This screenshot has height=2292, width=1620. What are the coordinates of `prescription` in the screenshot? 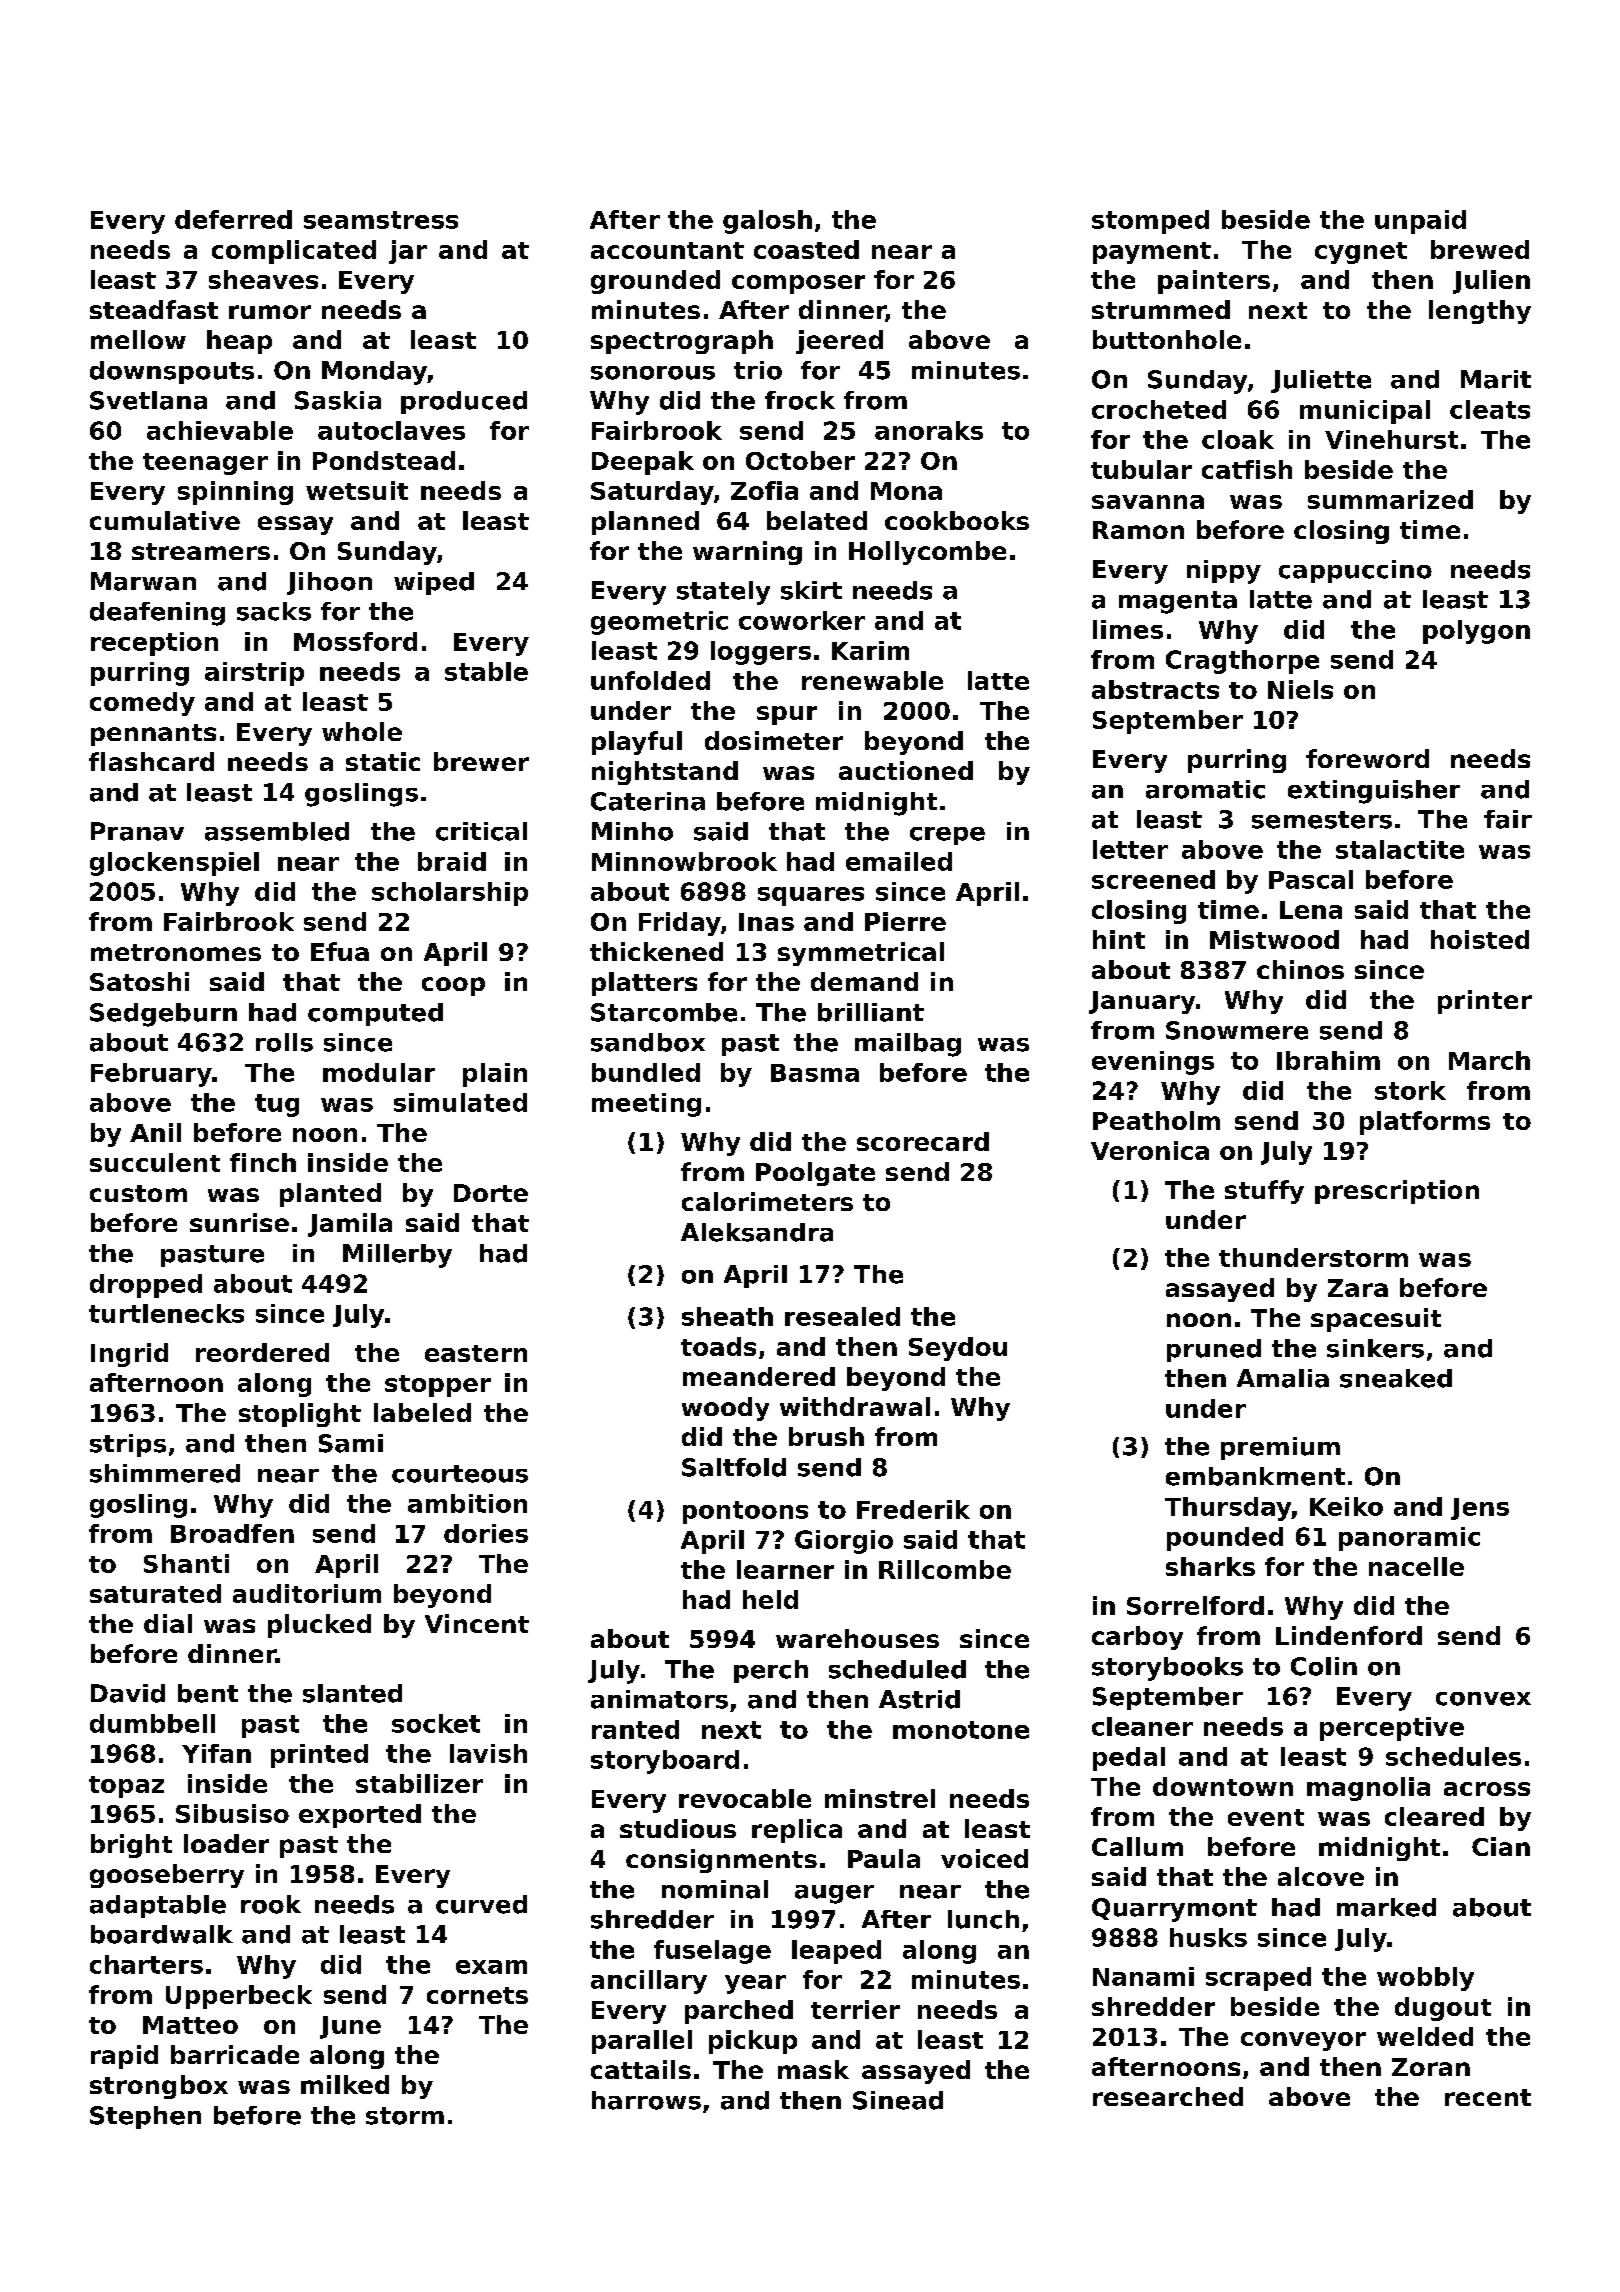 It's located at (1397, 1192).
